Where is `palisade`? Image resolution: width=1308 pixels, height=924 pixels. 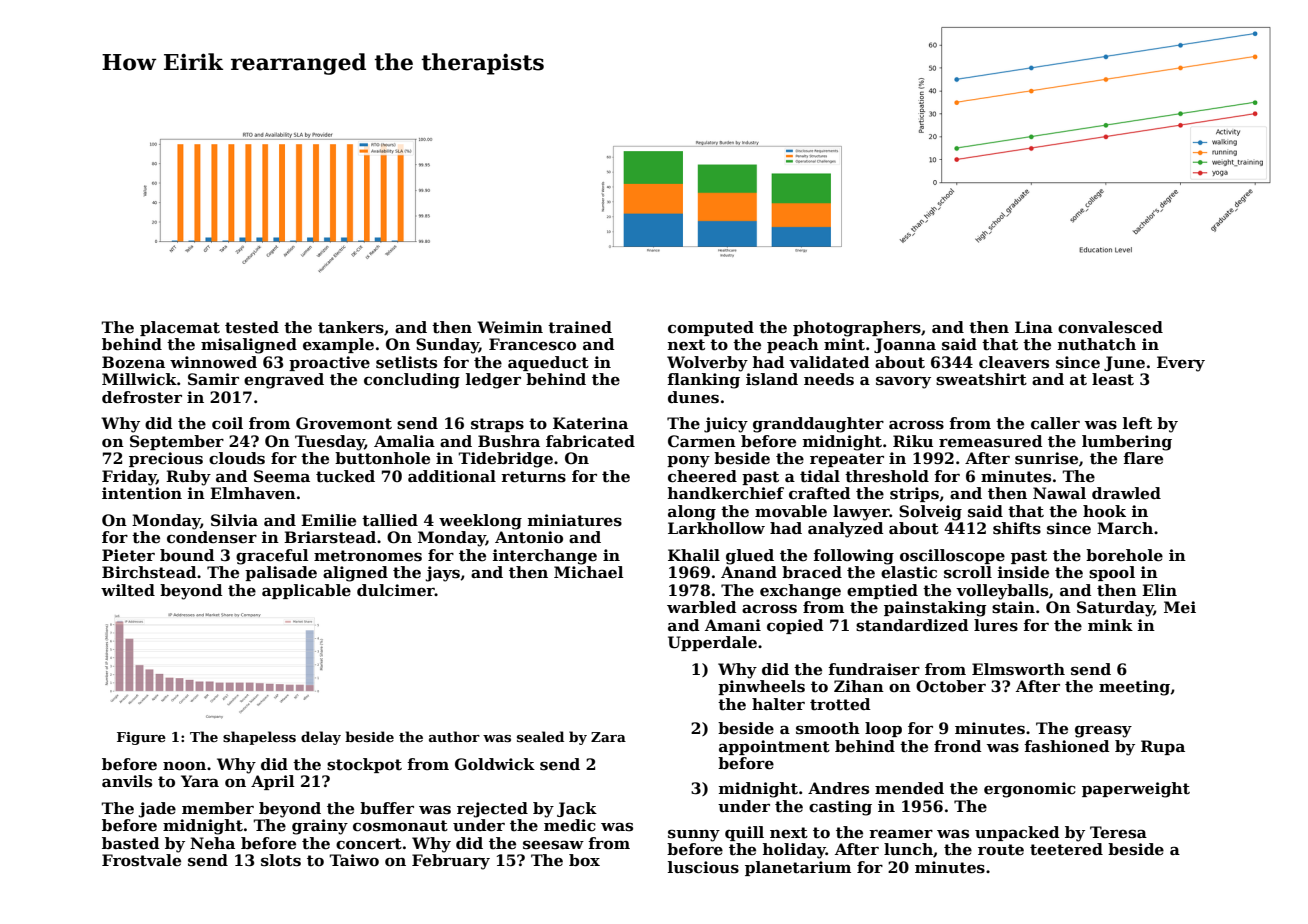 palisade is located at coordinates (281, 573).
